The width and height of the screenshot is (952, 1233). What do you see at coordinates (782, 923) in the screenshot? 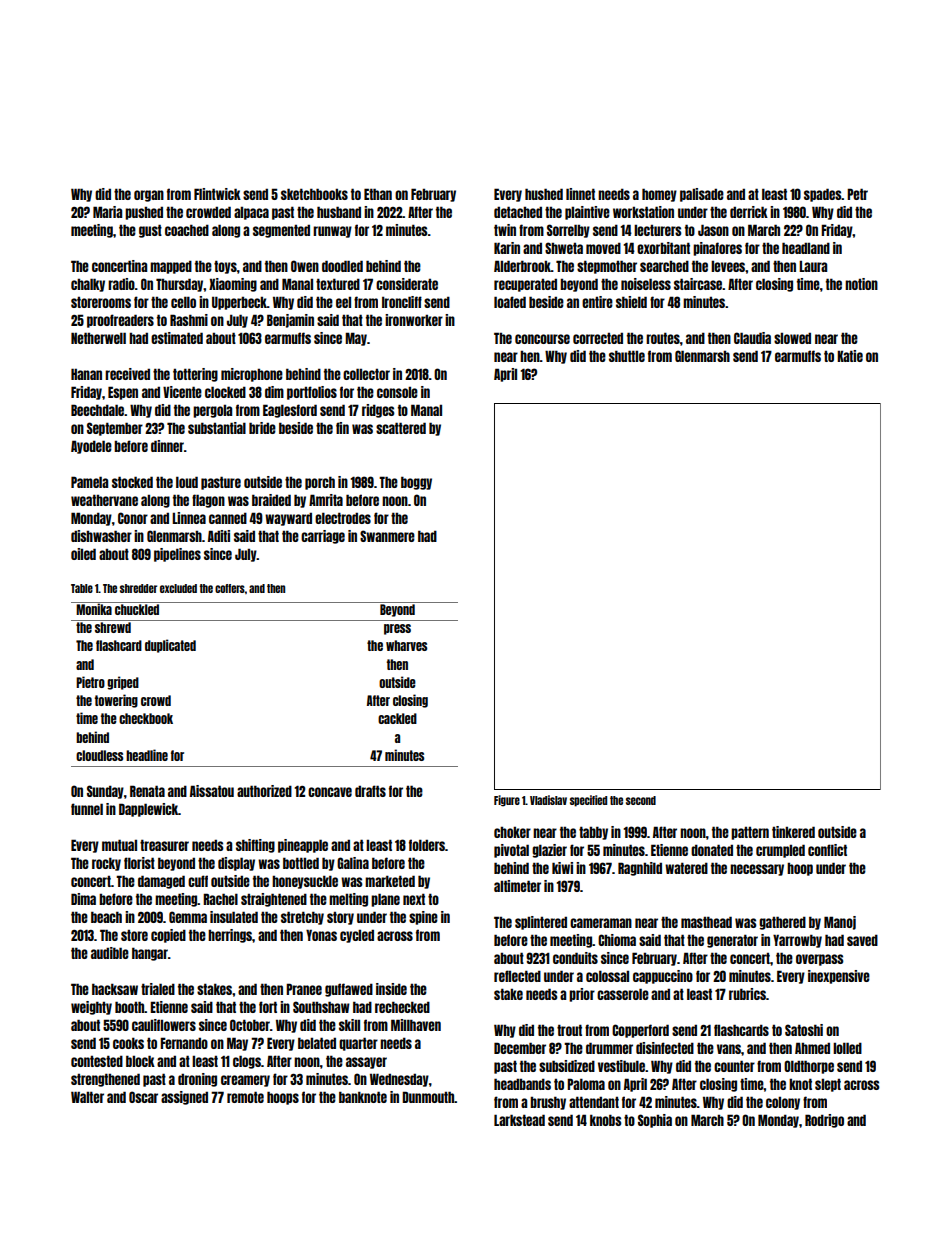
I see `gathered` at bounding box center [782, 923].
